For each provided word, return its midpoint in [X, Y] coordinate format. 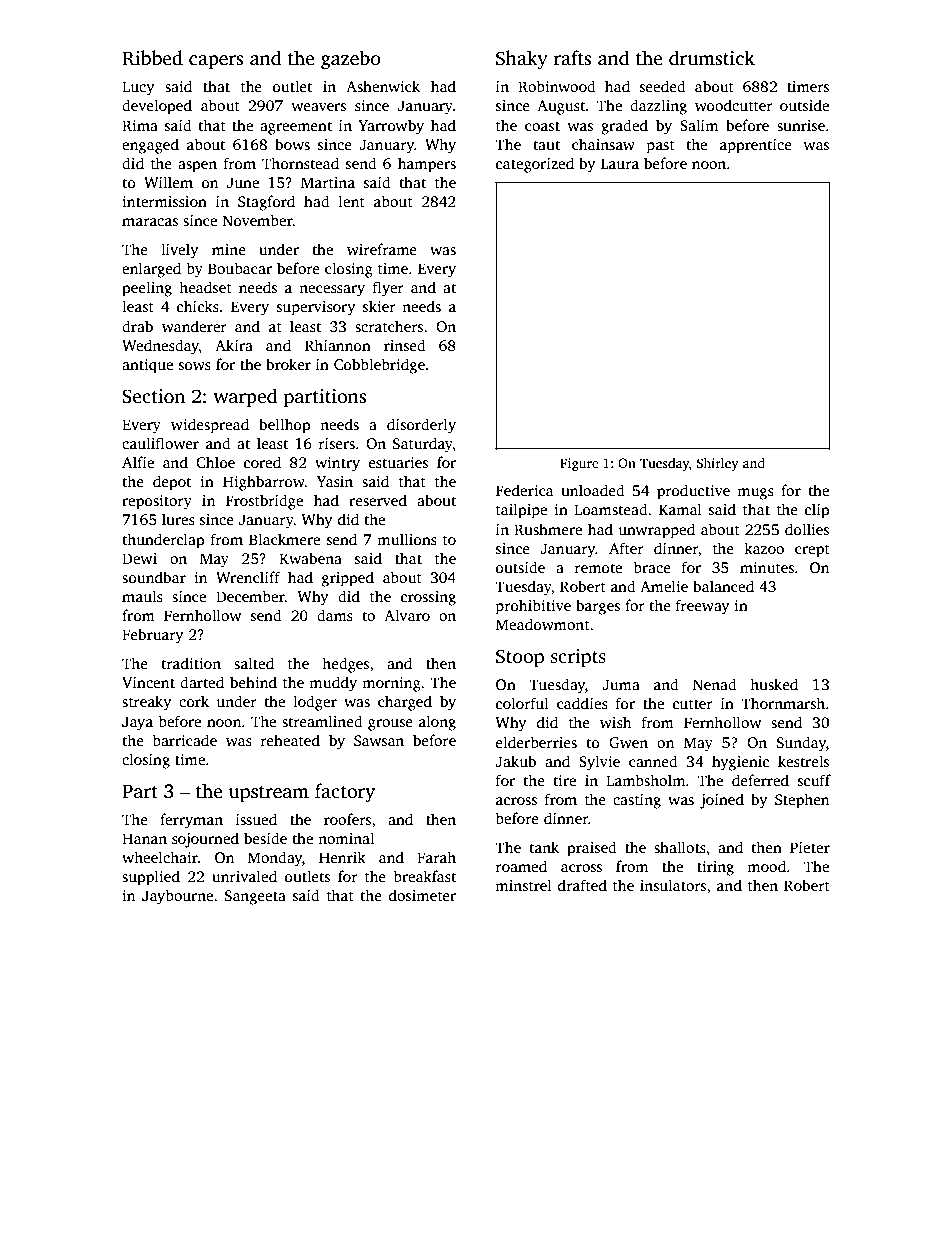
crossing [428, 598]
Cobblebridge [379, 366]
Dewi [139, 558]
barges [598, 607]
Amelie [664, 586]
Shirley [718, 464]
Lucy [138, 88]
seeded [663, 86]
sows [195, 366]
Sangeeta [255, 897]
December [250, 596]
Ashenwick [383, 86]
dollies [807, 529]
